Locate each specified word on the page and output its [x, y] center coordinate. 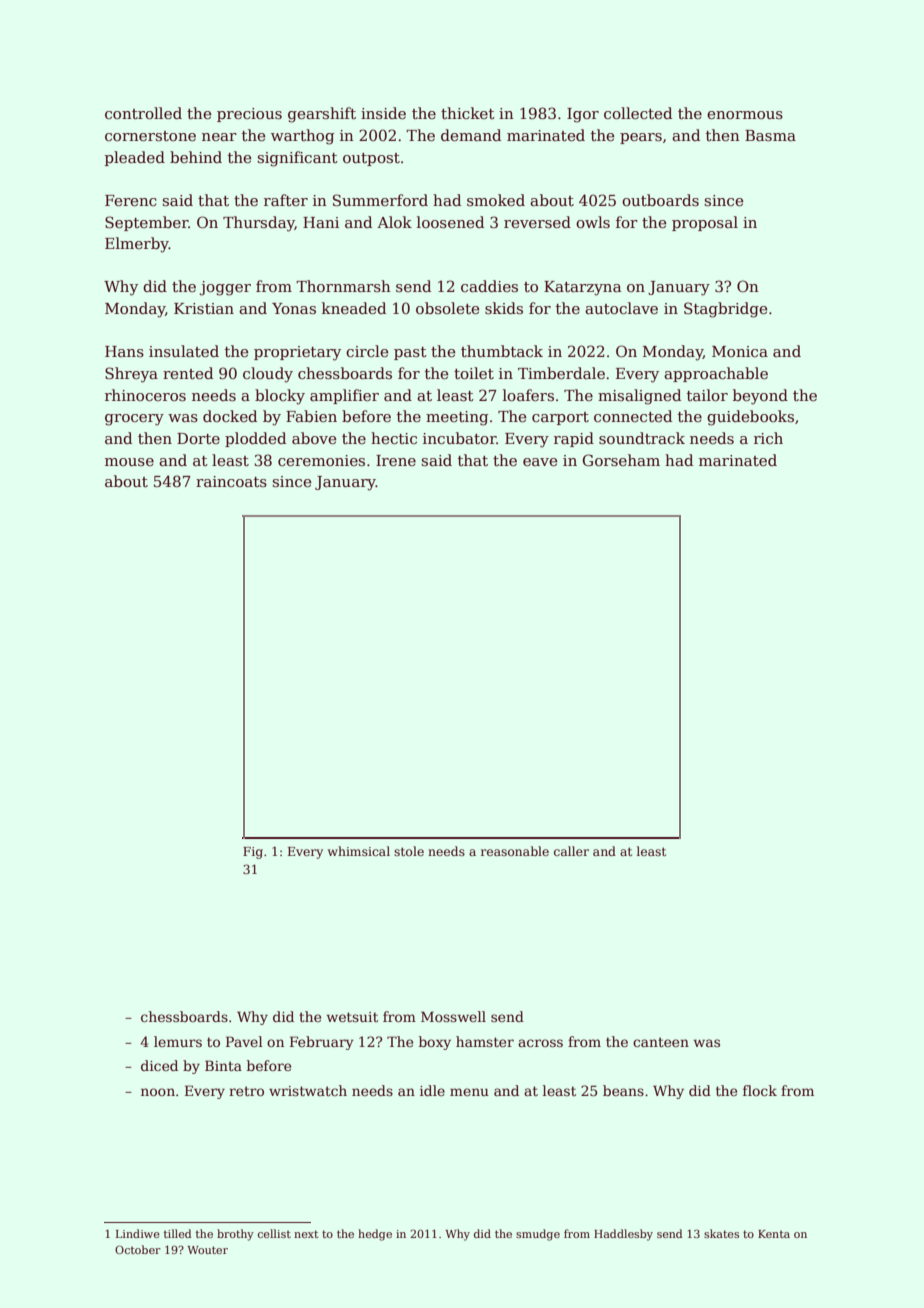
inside [383, 113]
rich [768, 438]
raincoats [231, 481]
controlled [143, 113]
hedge [375, 1235]
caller [571, 851]
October [138, 1249]
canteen [661, 1042]
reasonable [515, 851]
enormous [745, 115]
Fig [253, 853]
